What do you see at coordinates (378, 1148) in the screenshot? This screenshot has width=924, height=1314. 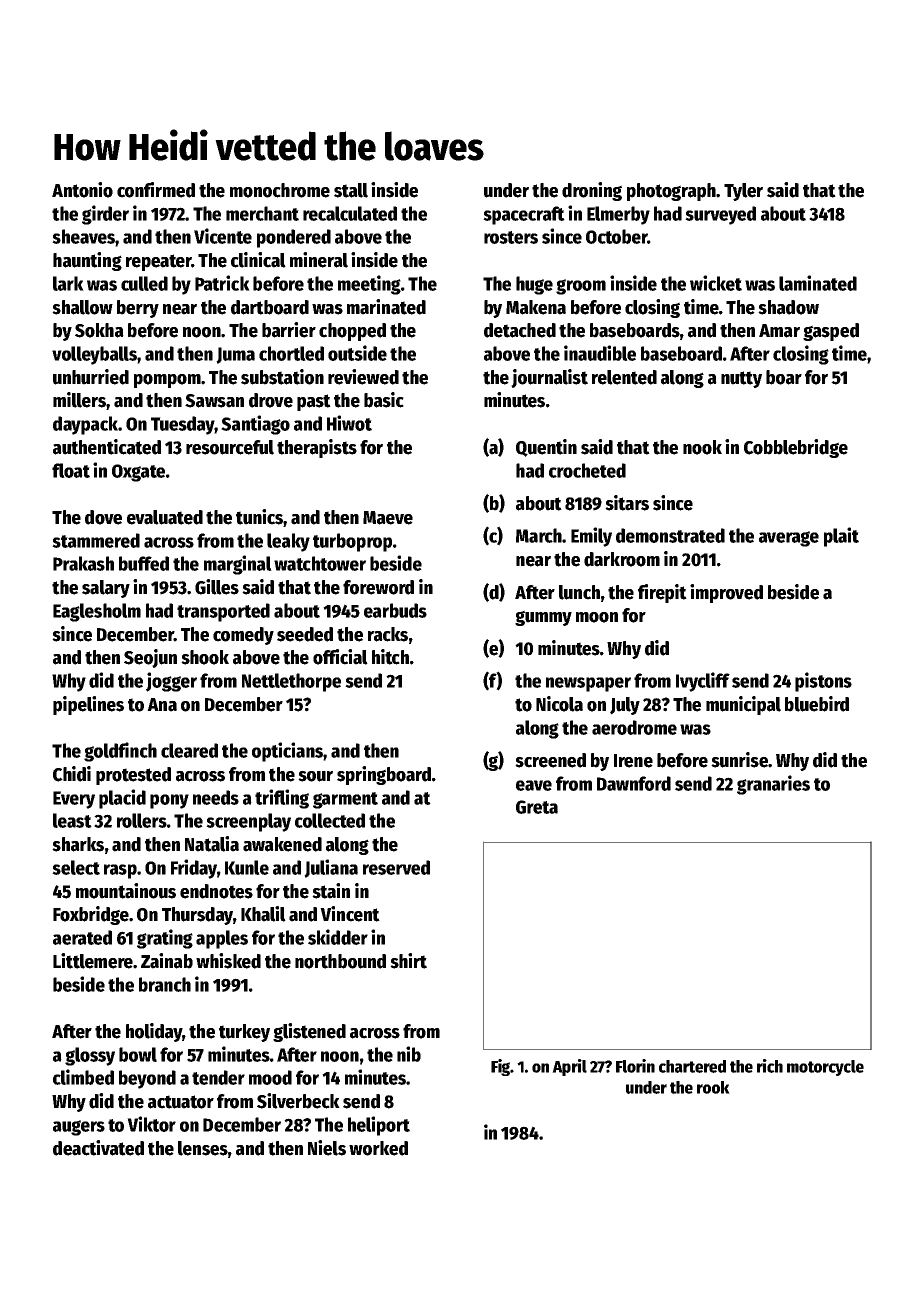 I see `worked` at bounding box center [378, 1148].
